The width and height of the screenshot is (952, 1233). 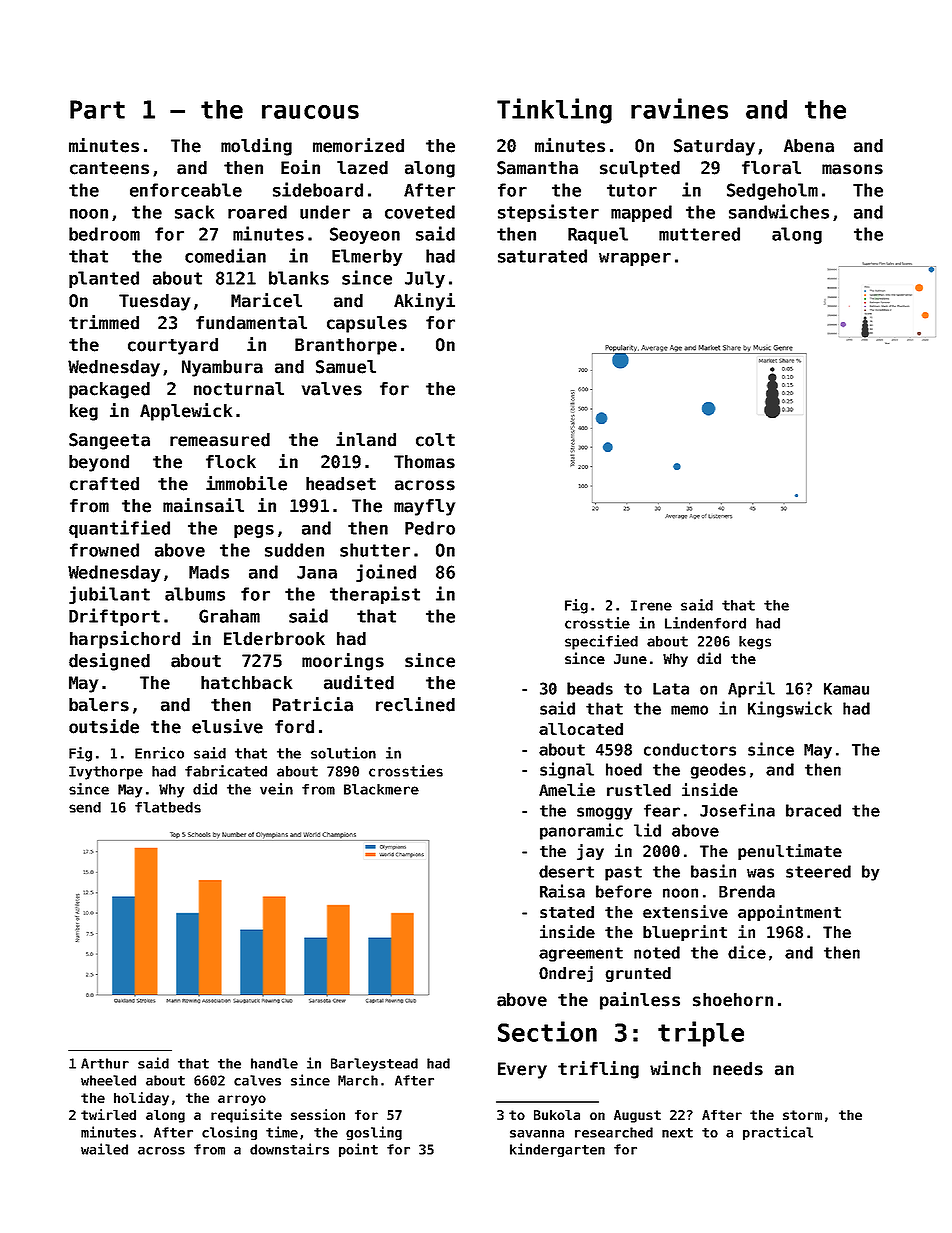 What do you see at coordinates (755, 643) in the screenshot?
I see `kegs` at bounding box center [755, 643].
